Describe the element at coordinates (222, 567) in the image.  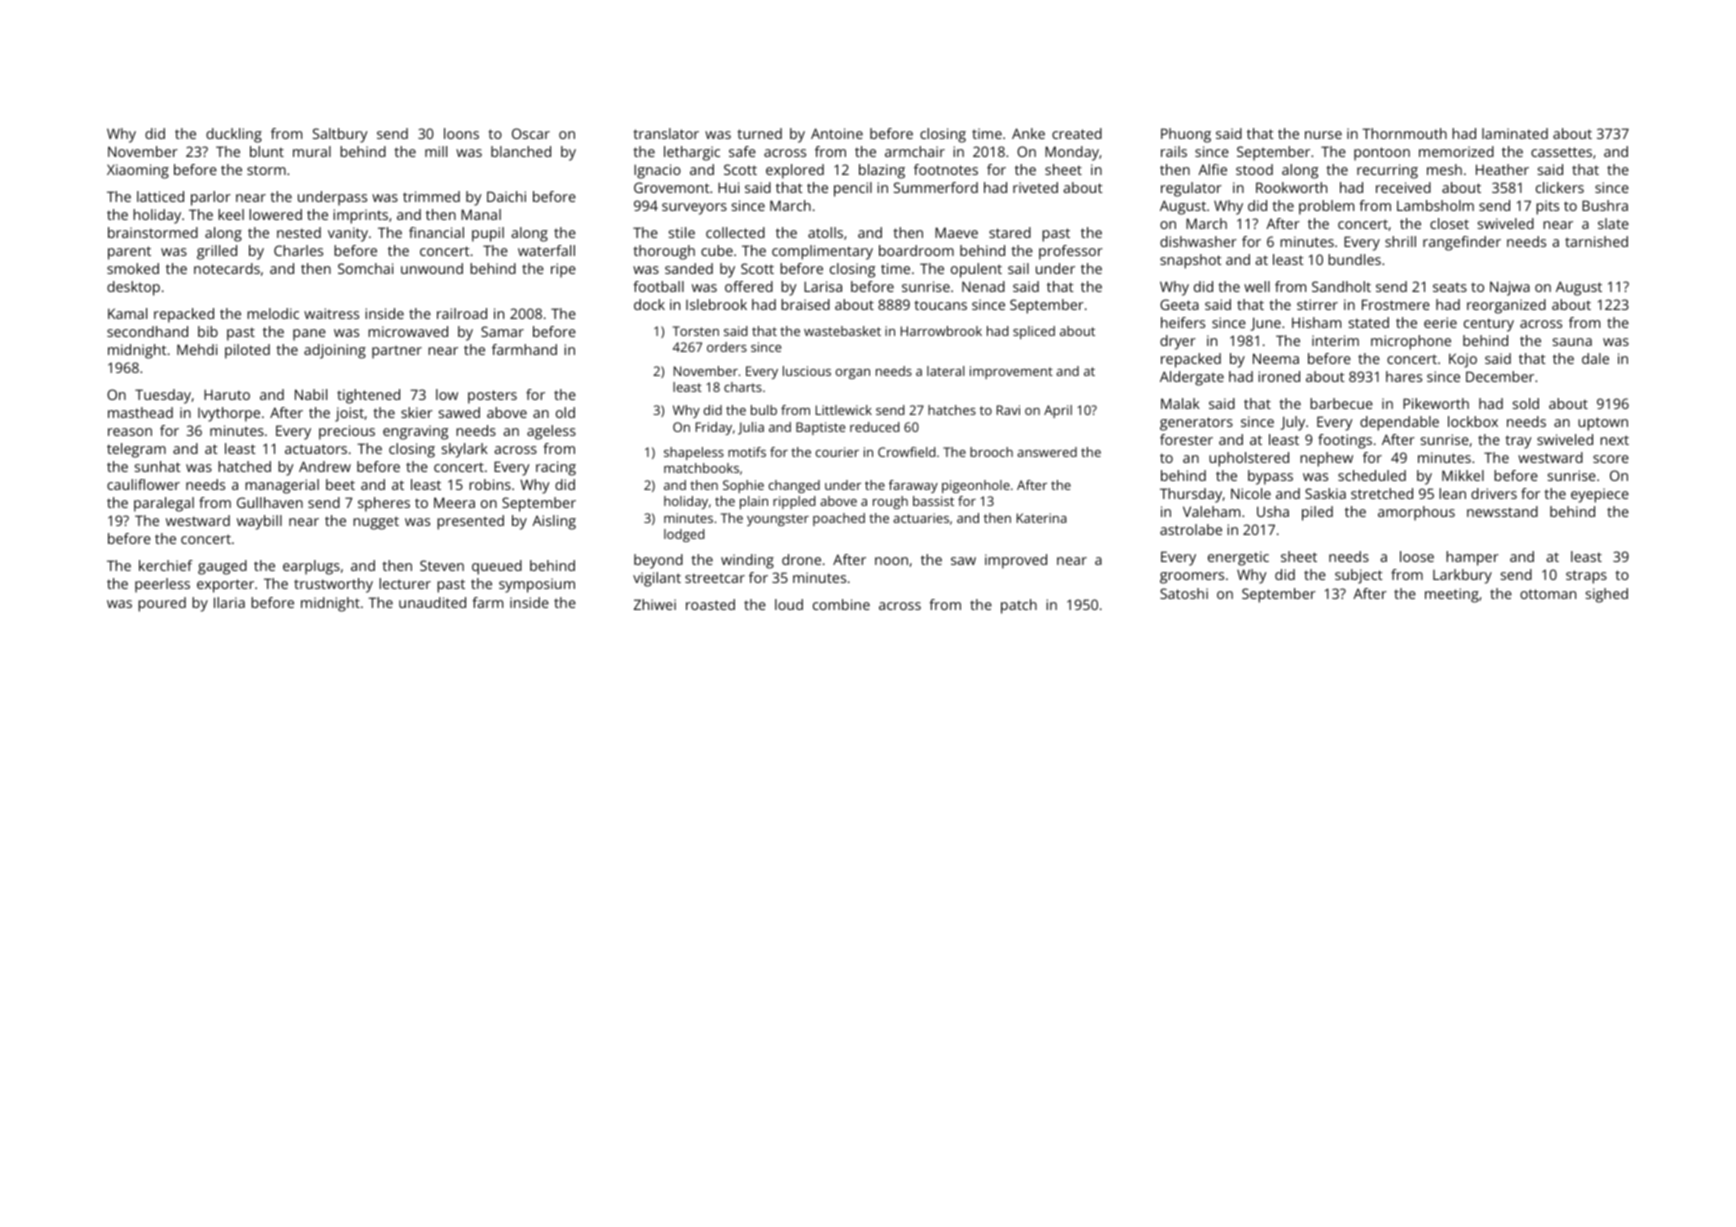
I see `gauged` at that location.
